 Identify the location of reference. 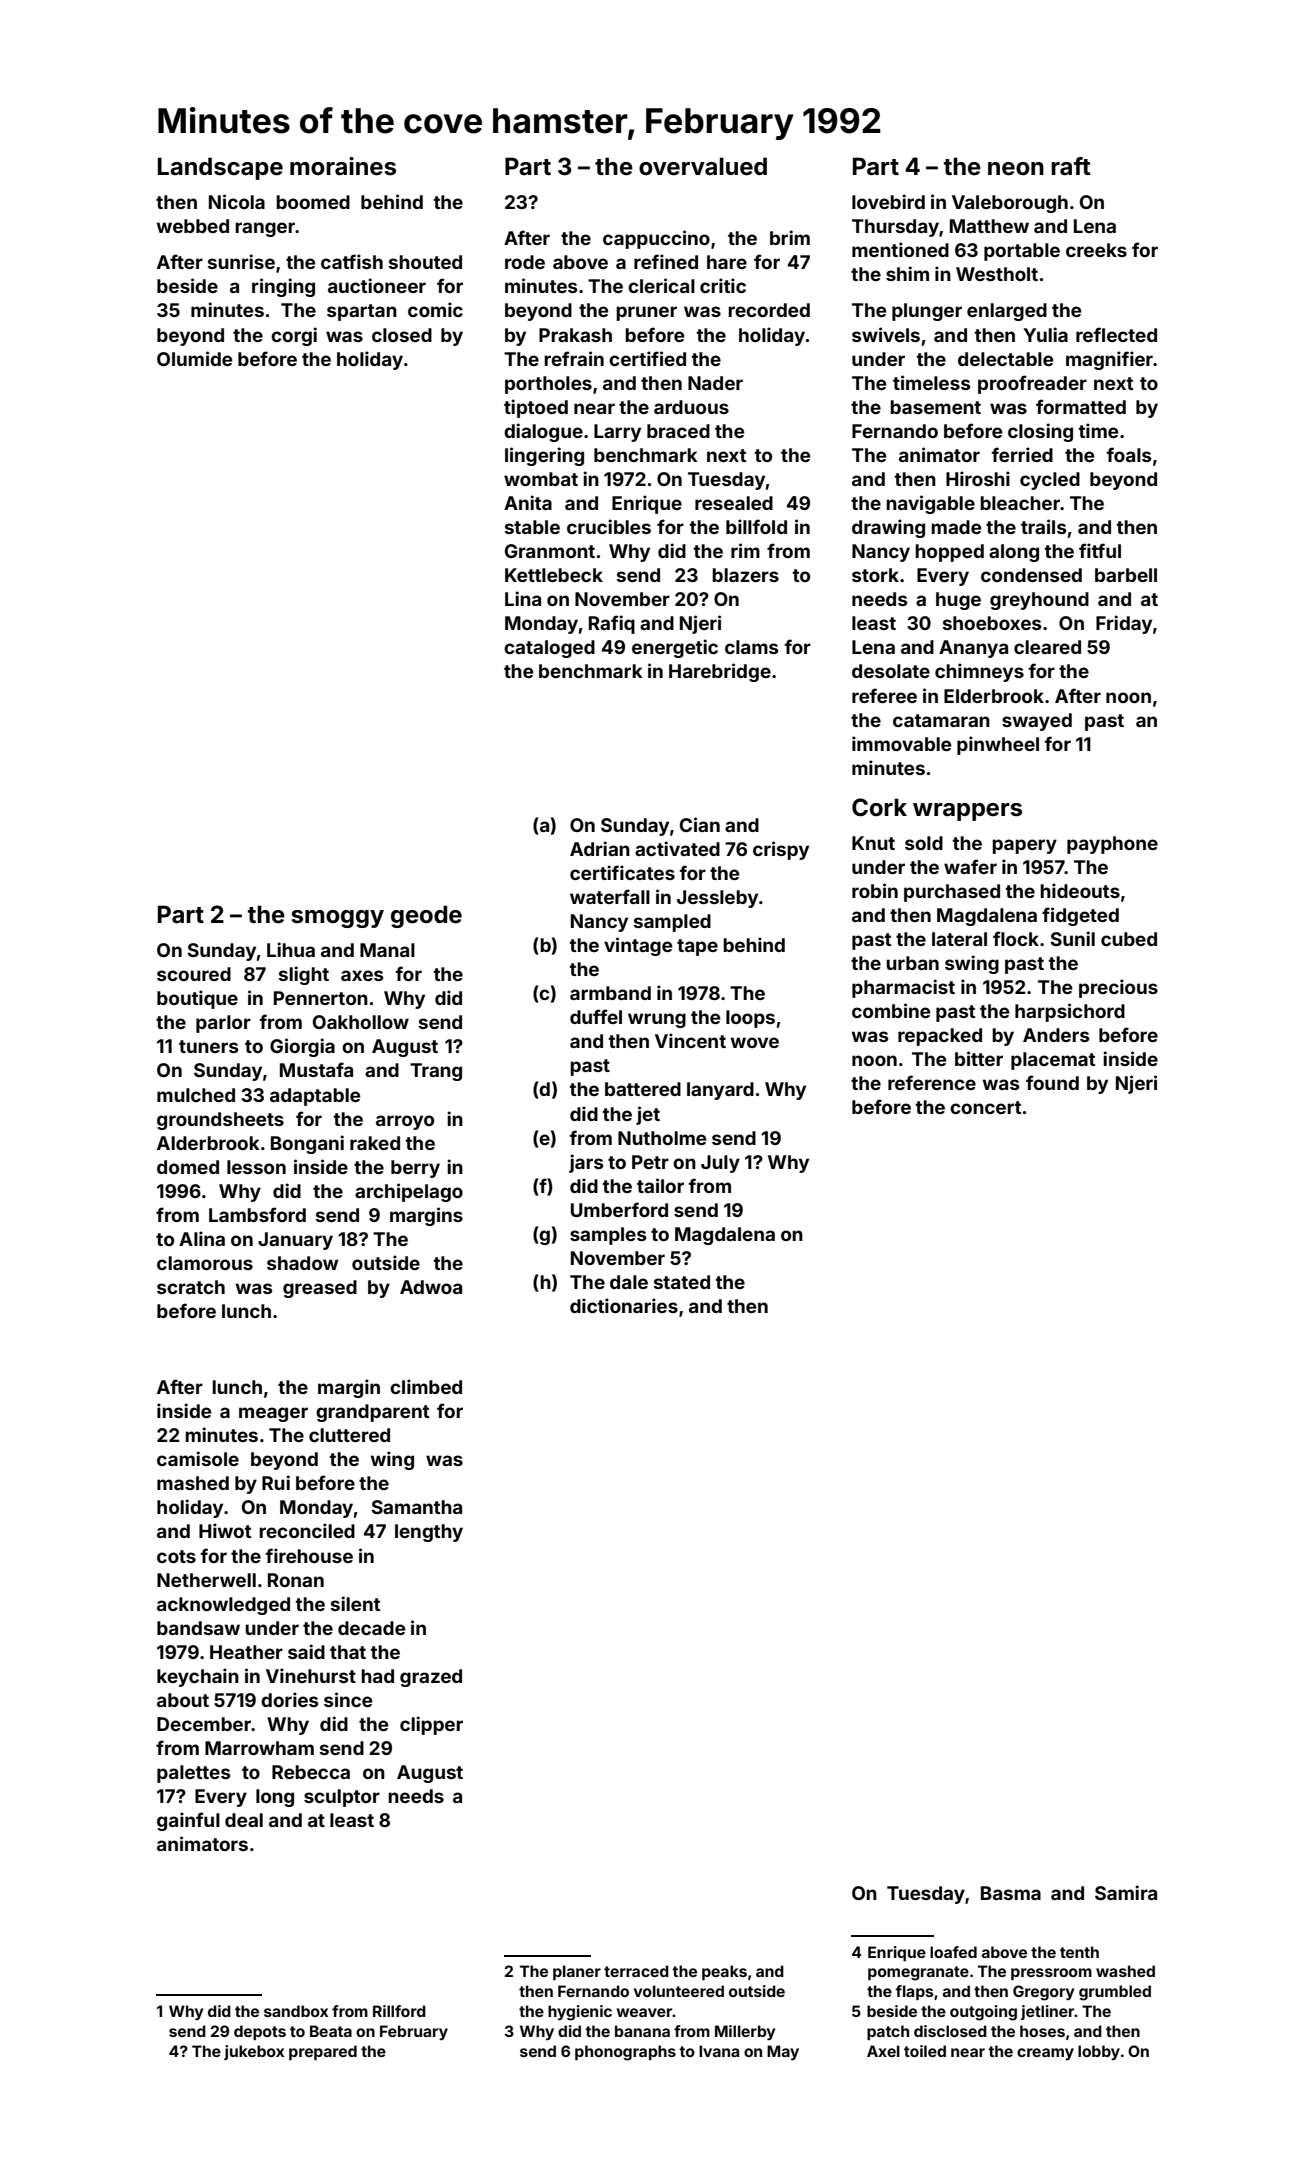
(932, 1082).
